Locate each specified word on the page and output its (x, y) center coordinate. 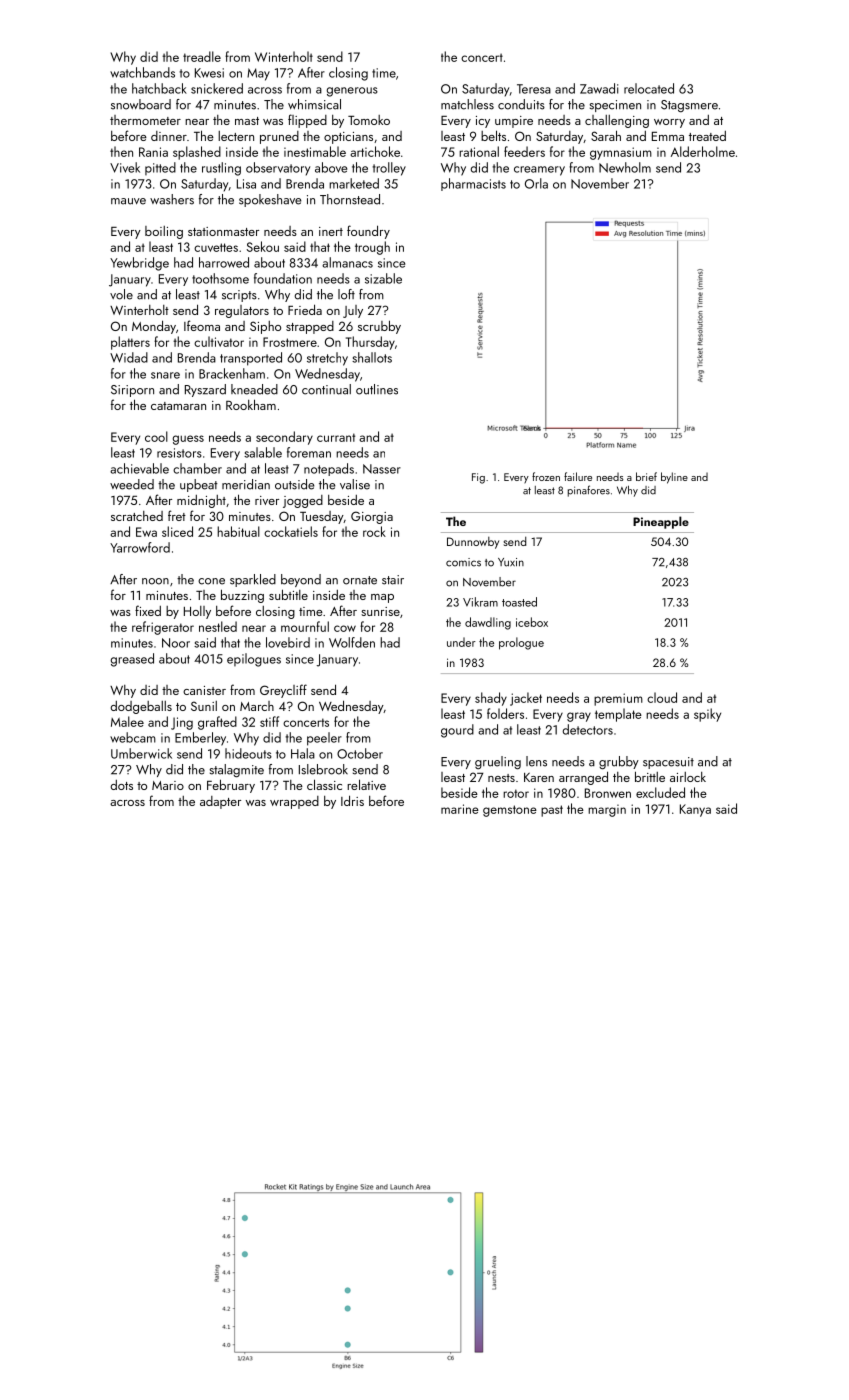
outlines (377, 389)
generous (352, 92)
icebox (532, 622)
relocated (649, 88)
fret (177, 515)
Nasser (382, 469)
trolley (389, 169)
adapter (220, 802)
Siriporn (132, 391)
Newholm (625, 167)
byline (674, 478)
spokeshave (270, 200)
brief (646, 476)
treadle (202, 56)
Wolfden (352, 642)
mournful (305, 626)
